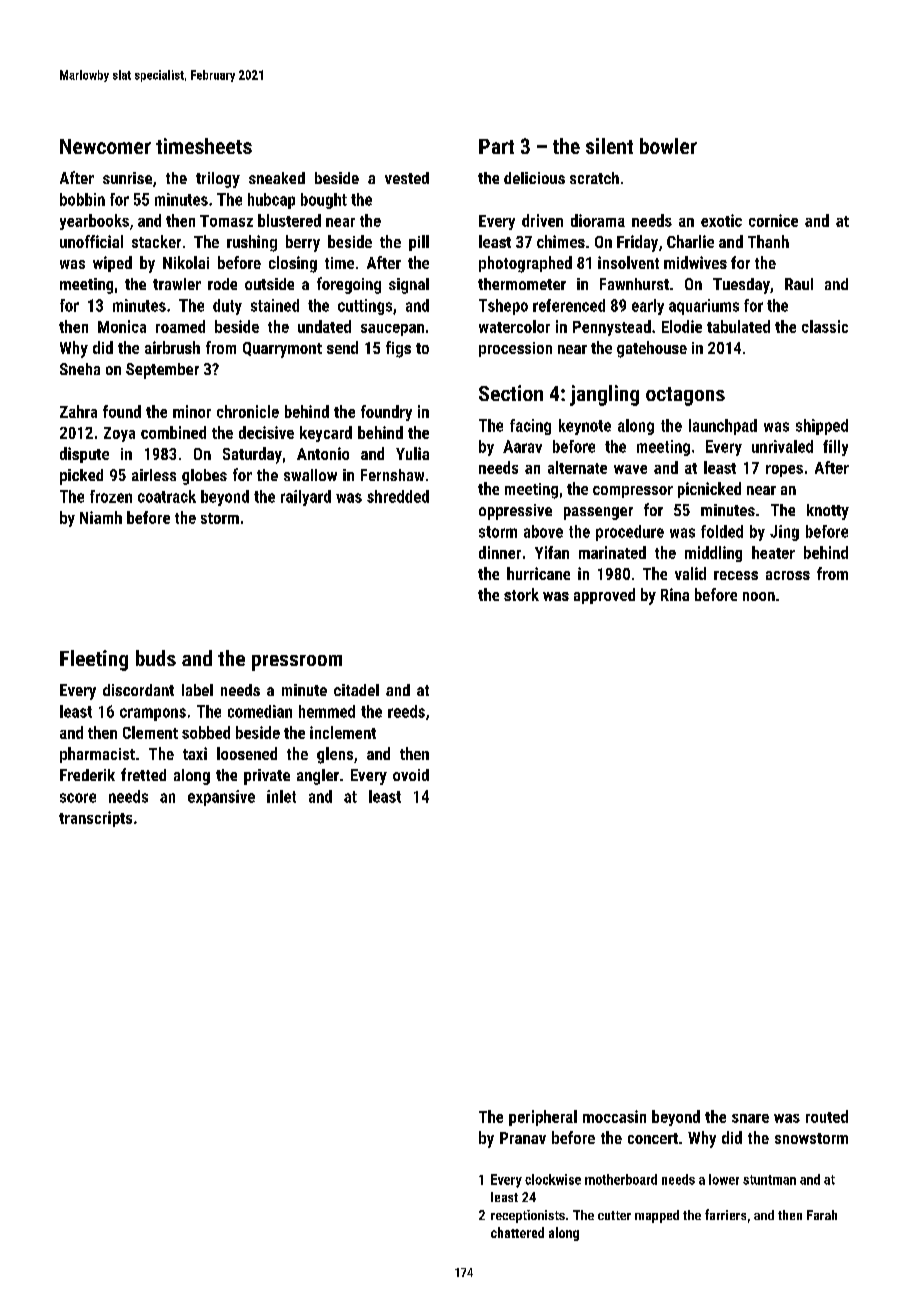 The height and width of the document is (1316, 908). Describe the element at coordinates (759, 596) in the document. I see `noon` at that location.
